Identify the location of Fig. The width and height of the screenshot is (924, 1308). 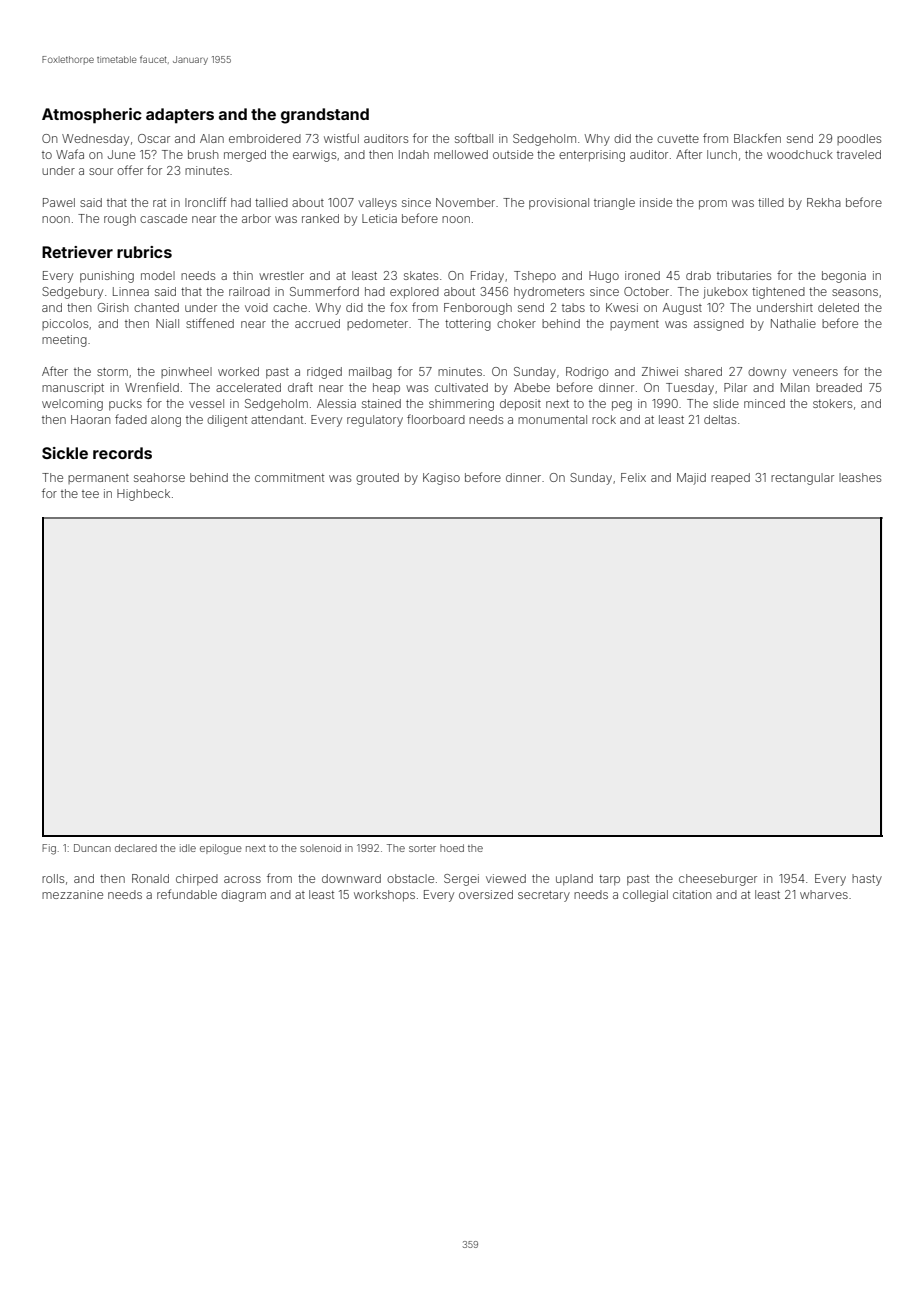
(49, 849).
